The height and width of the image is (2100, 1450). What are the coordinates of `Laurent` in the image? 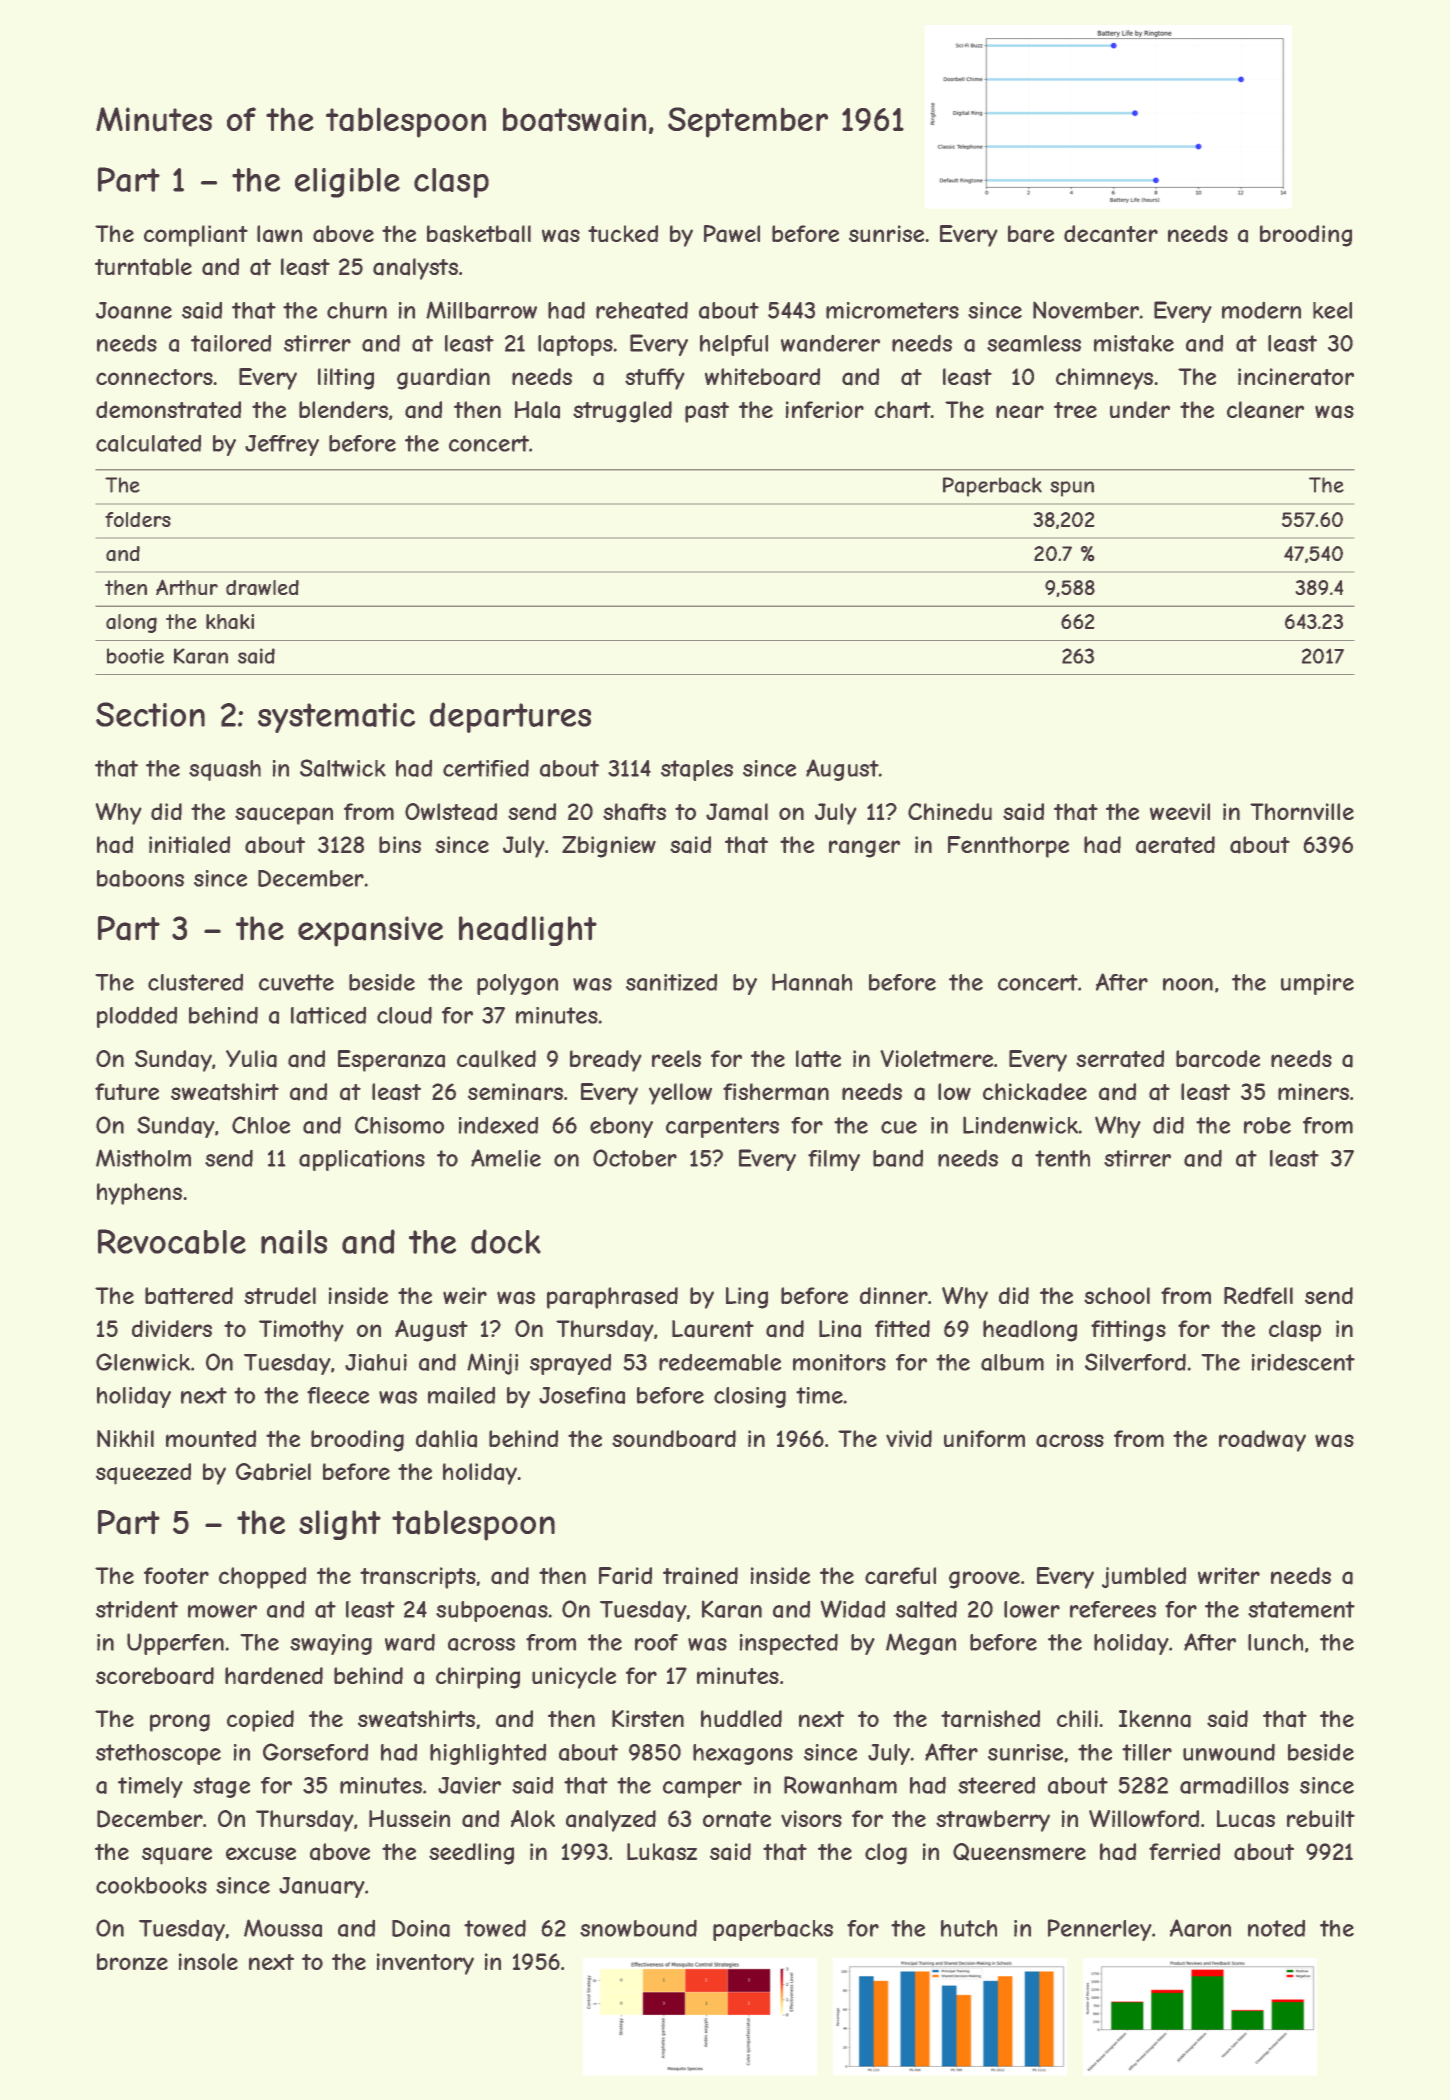 It's located at (713, 1329).
